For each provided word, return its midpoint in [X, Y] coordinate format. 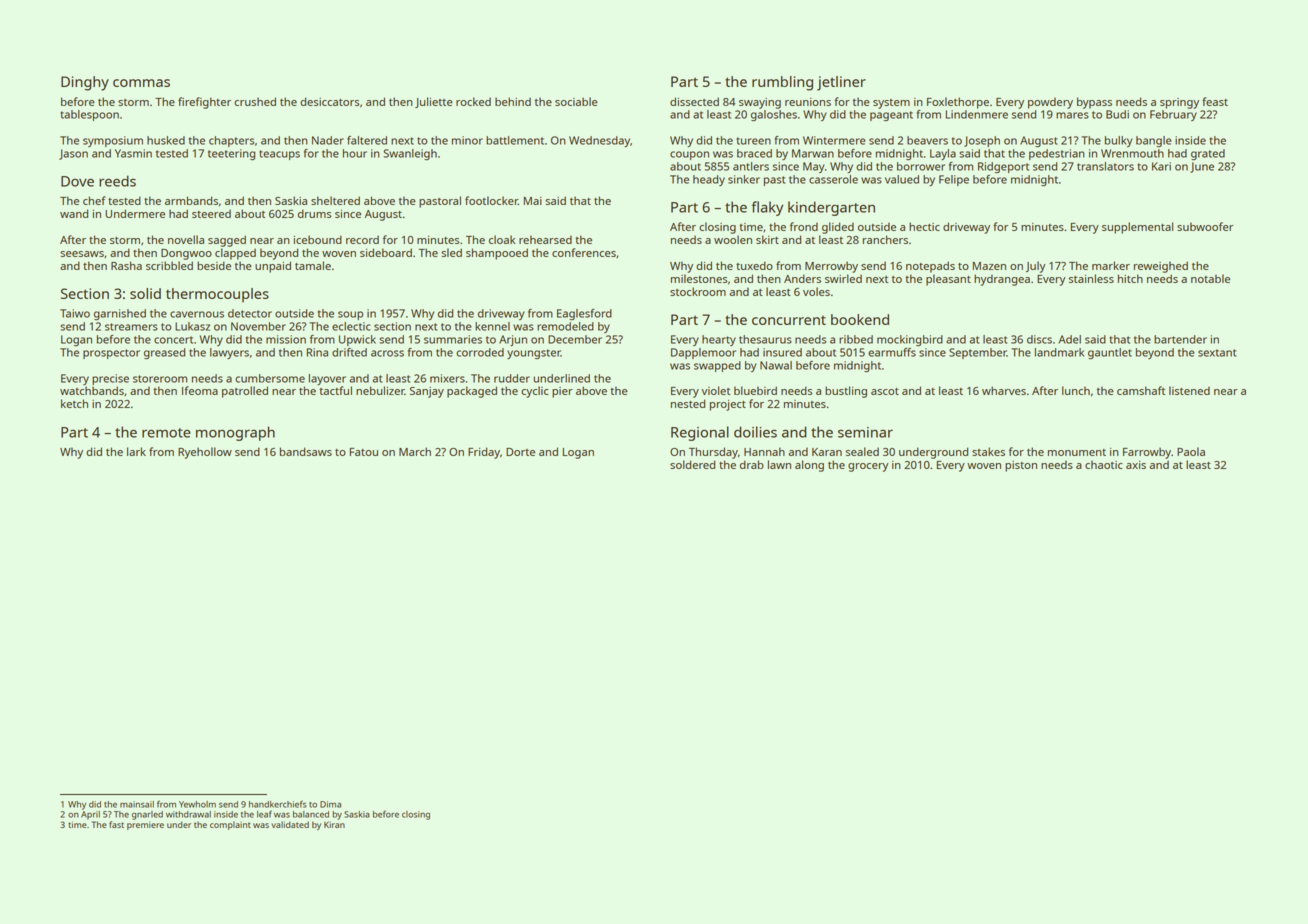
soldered [692, 464]
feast [1215, 101]
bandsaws [306, 451]
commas [141, 83]
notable [1210, 278]
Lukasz [192, 326]
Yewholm [197, 804]
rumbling [782, 83]
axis [1136, 465]
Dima [330, 804]
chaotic [1104, 464]
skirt [767, 239]
